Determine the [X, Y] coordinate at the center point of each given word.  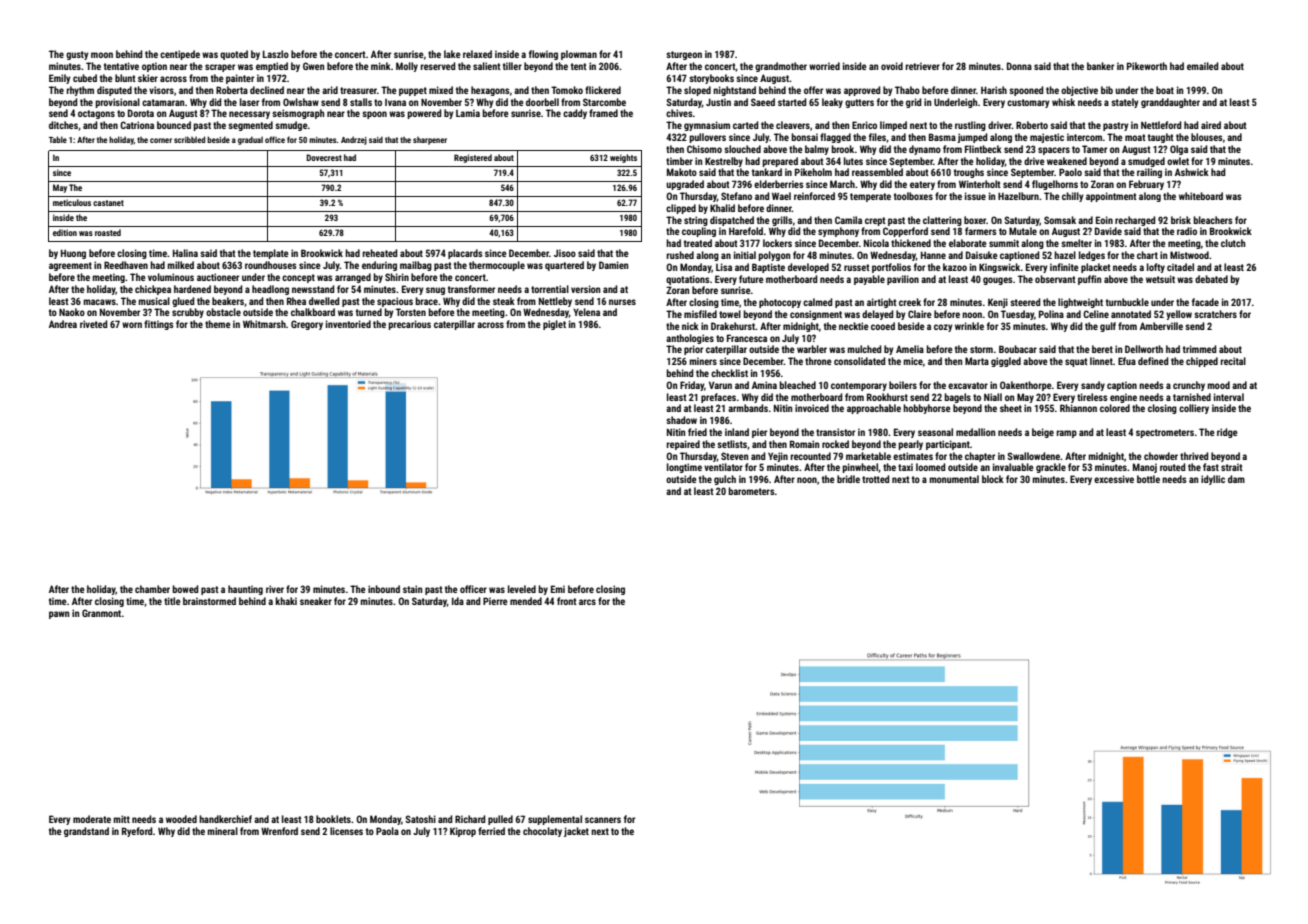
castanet [108, 203]
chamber [152, 589]
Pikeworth [1147, 66]
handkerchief [225, 819]
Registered [473, 158]
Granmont [101, 613]
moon [102, 55]
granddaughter [1170, 103]
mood [1218, 385]
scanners [603, 820]
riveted [94, 324]
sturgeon [684, 55]
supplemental [555, 820]
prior [693, 350]
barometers [751, 491]
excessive [1114, 479]
